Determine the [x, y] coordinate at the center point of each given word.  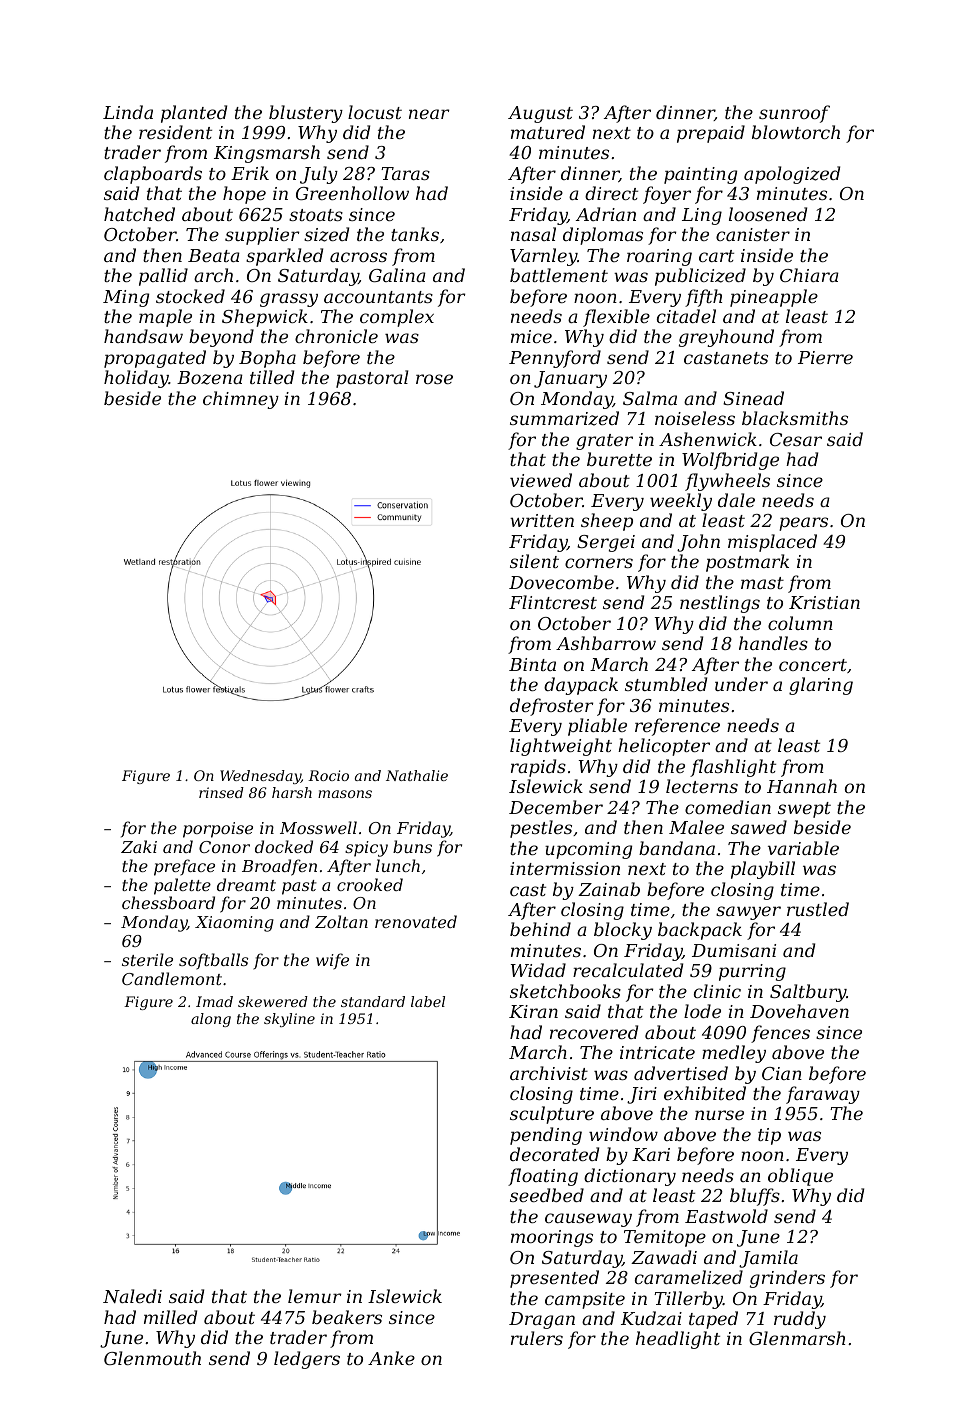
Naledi [132, 1296]
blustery [306, 114]
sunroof [794, 114]
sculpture [552, 1115]
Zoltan [341, 921]
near [429, 114]
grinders [787, 1279]
